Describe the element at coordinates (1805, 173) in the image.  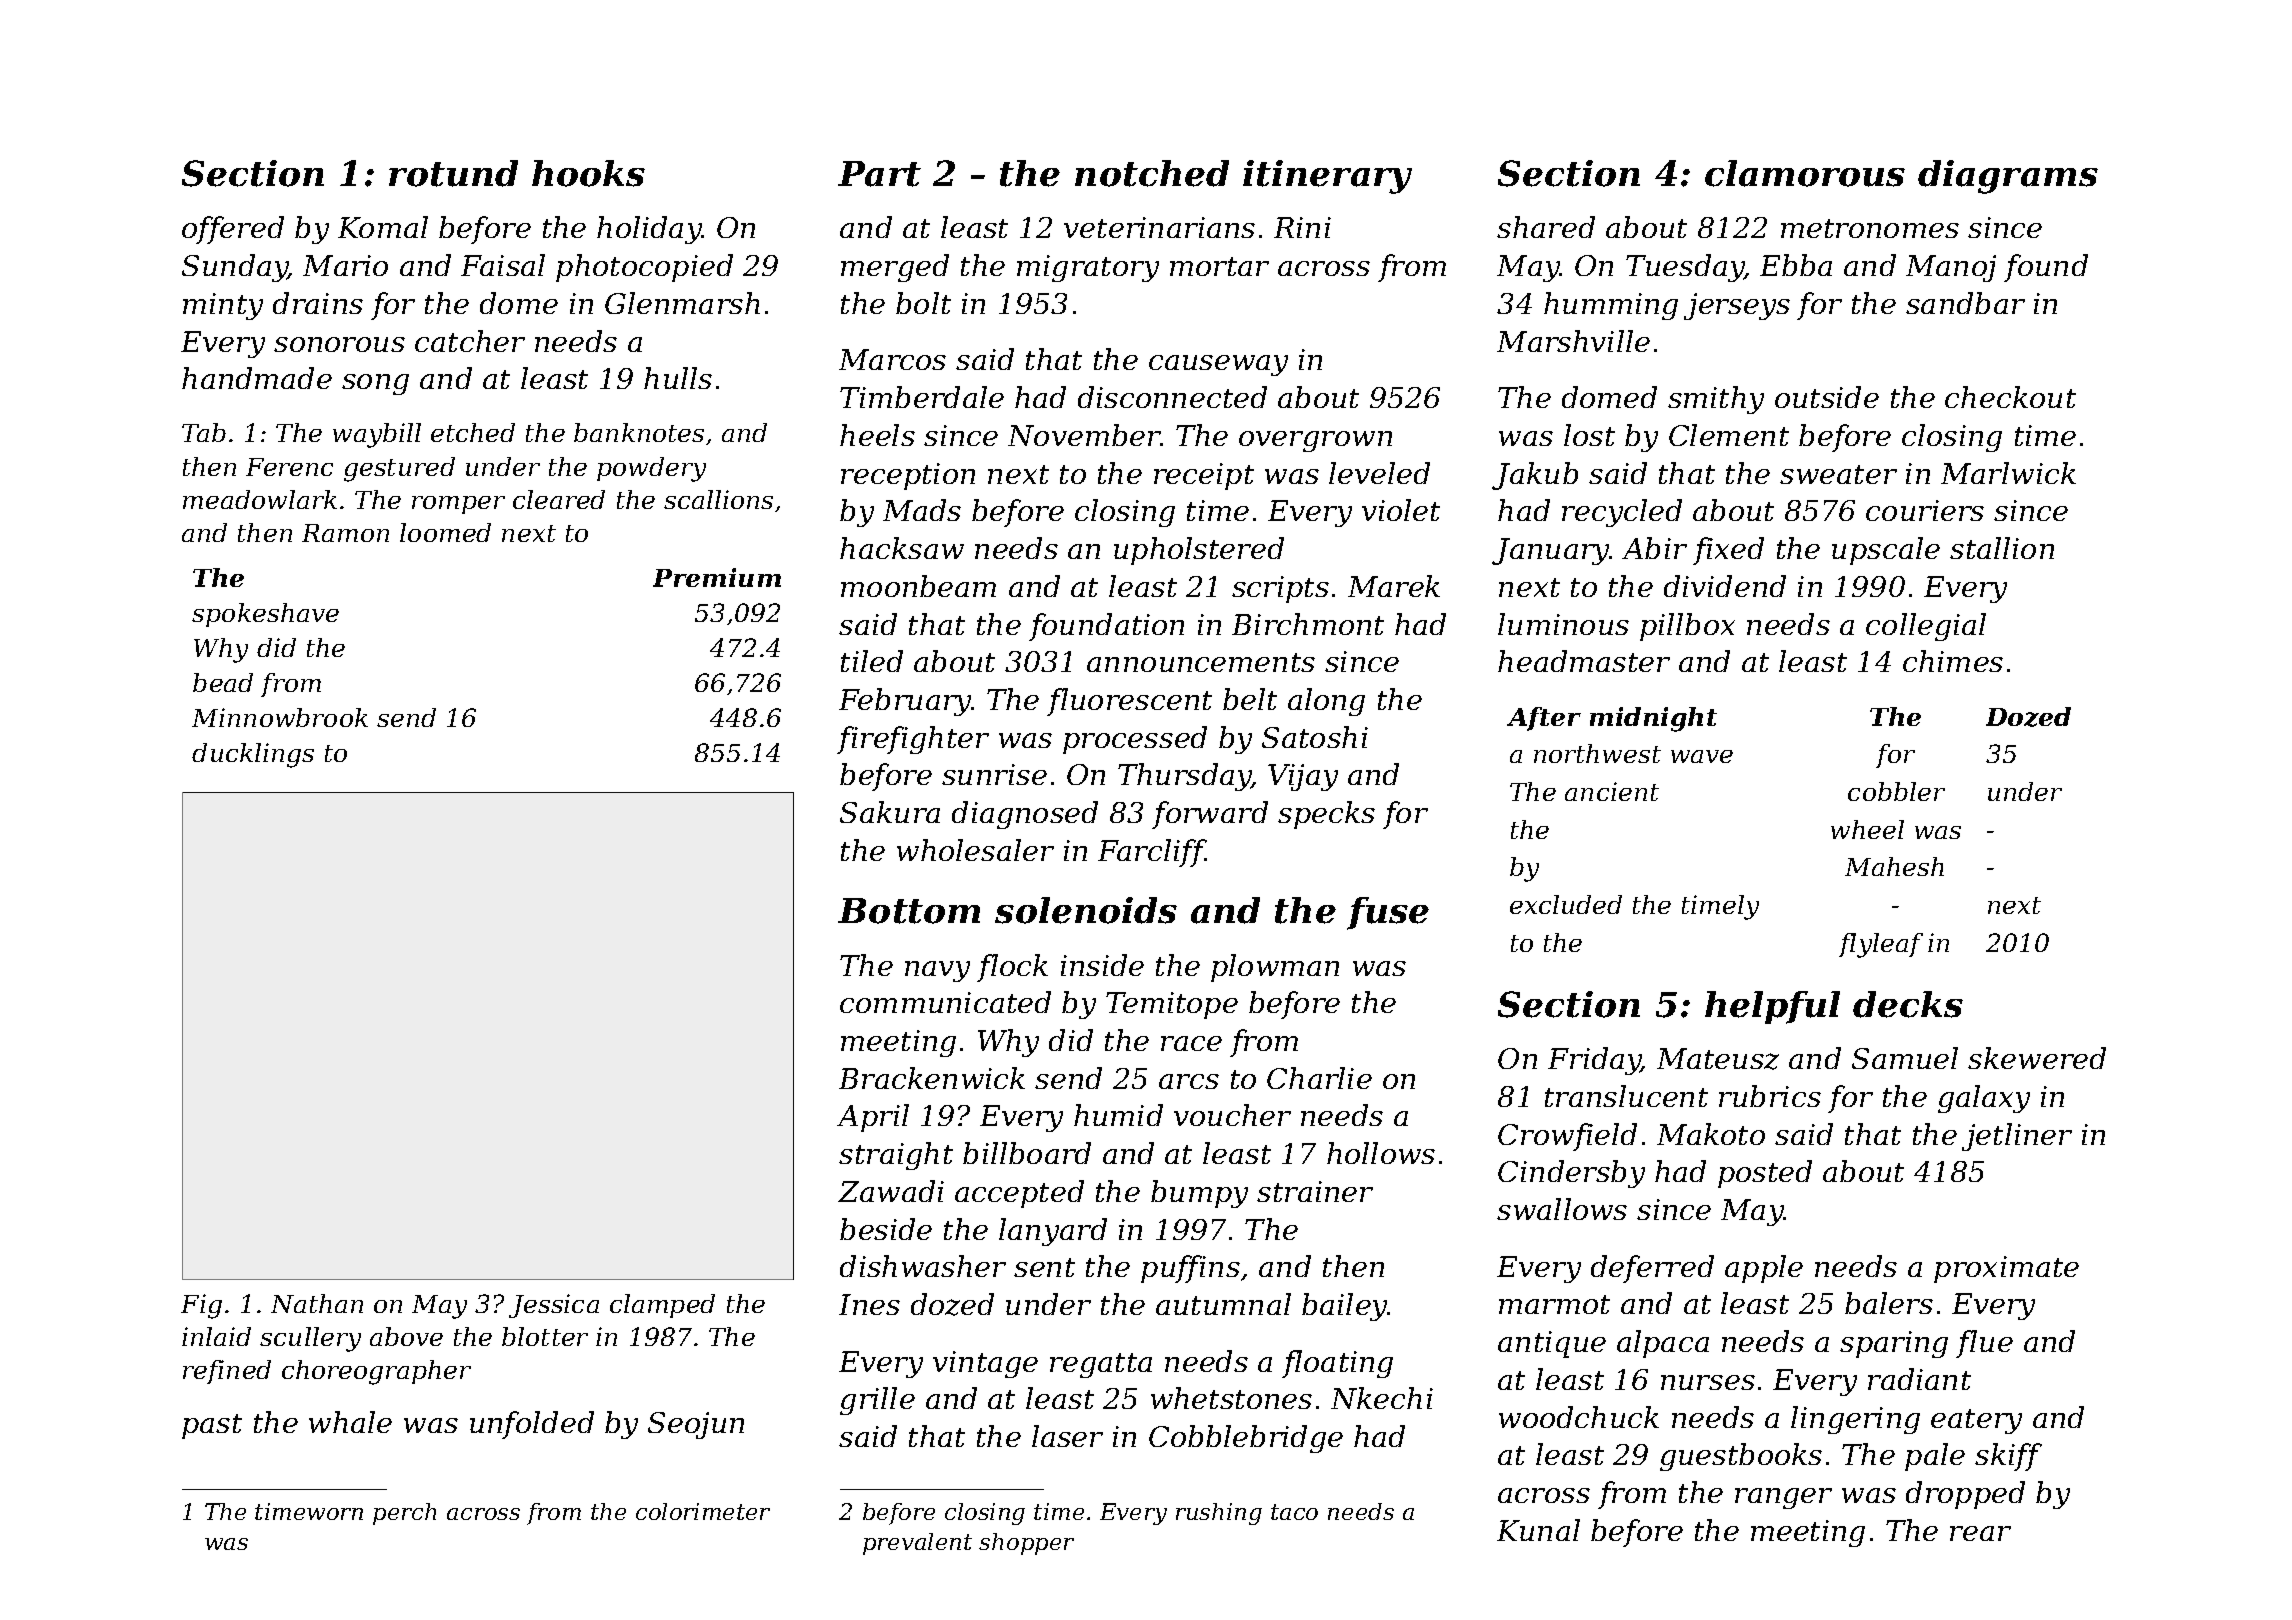
I see `clamorous` at that location.
